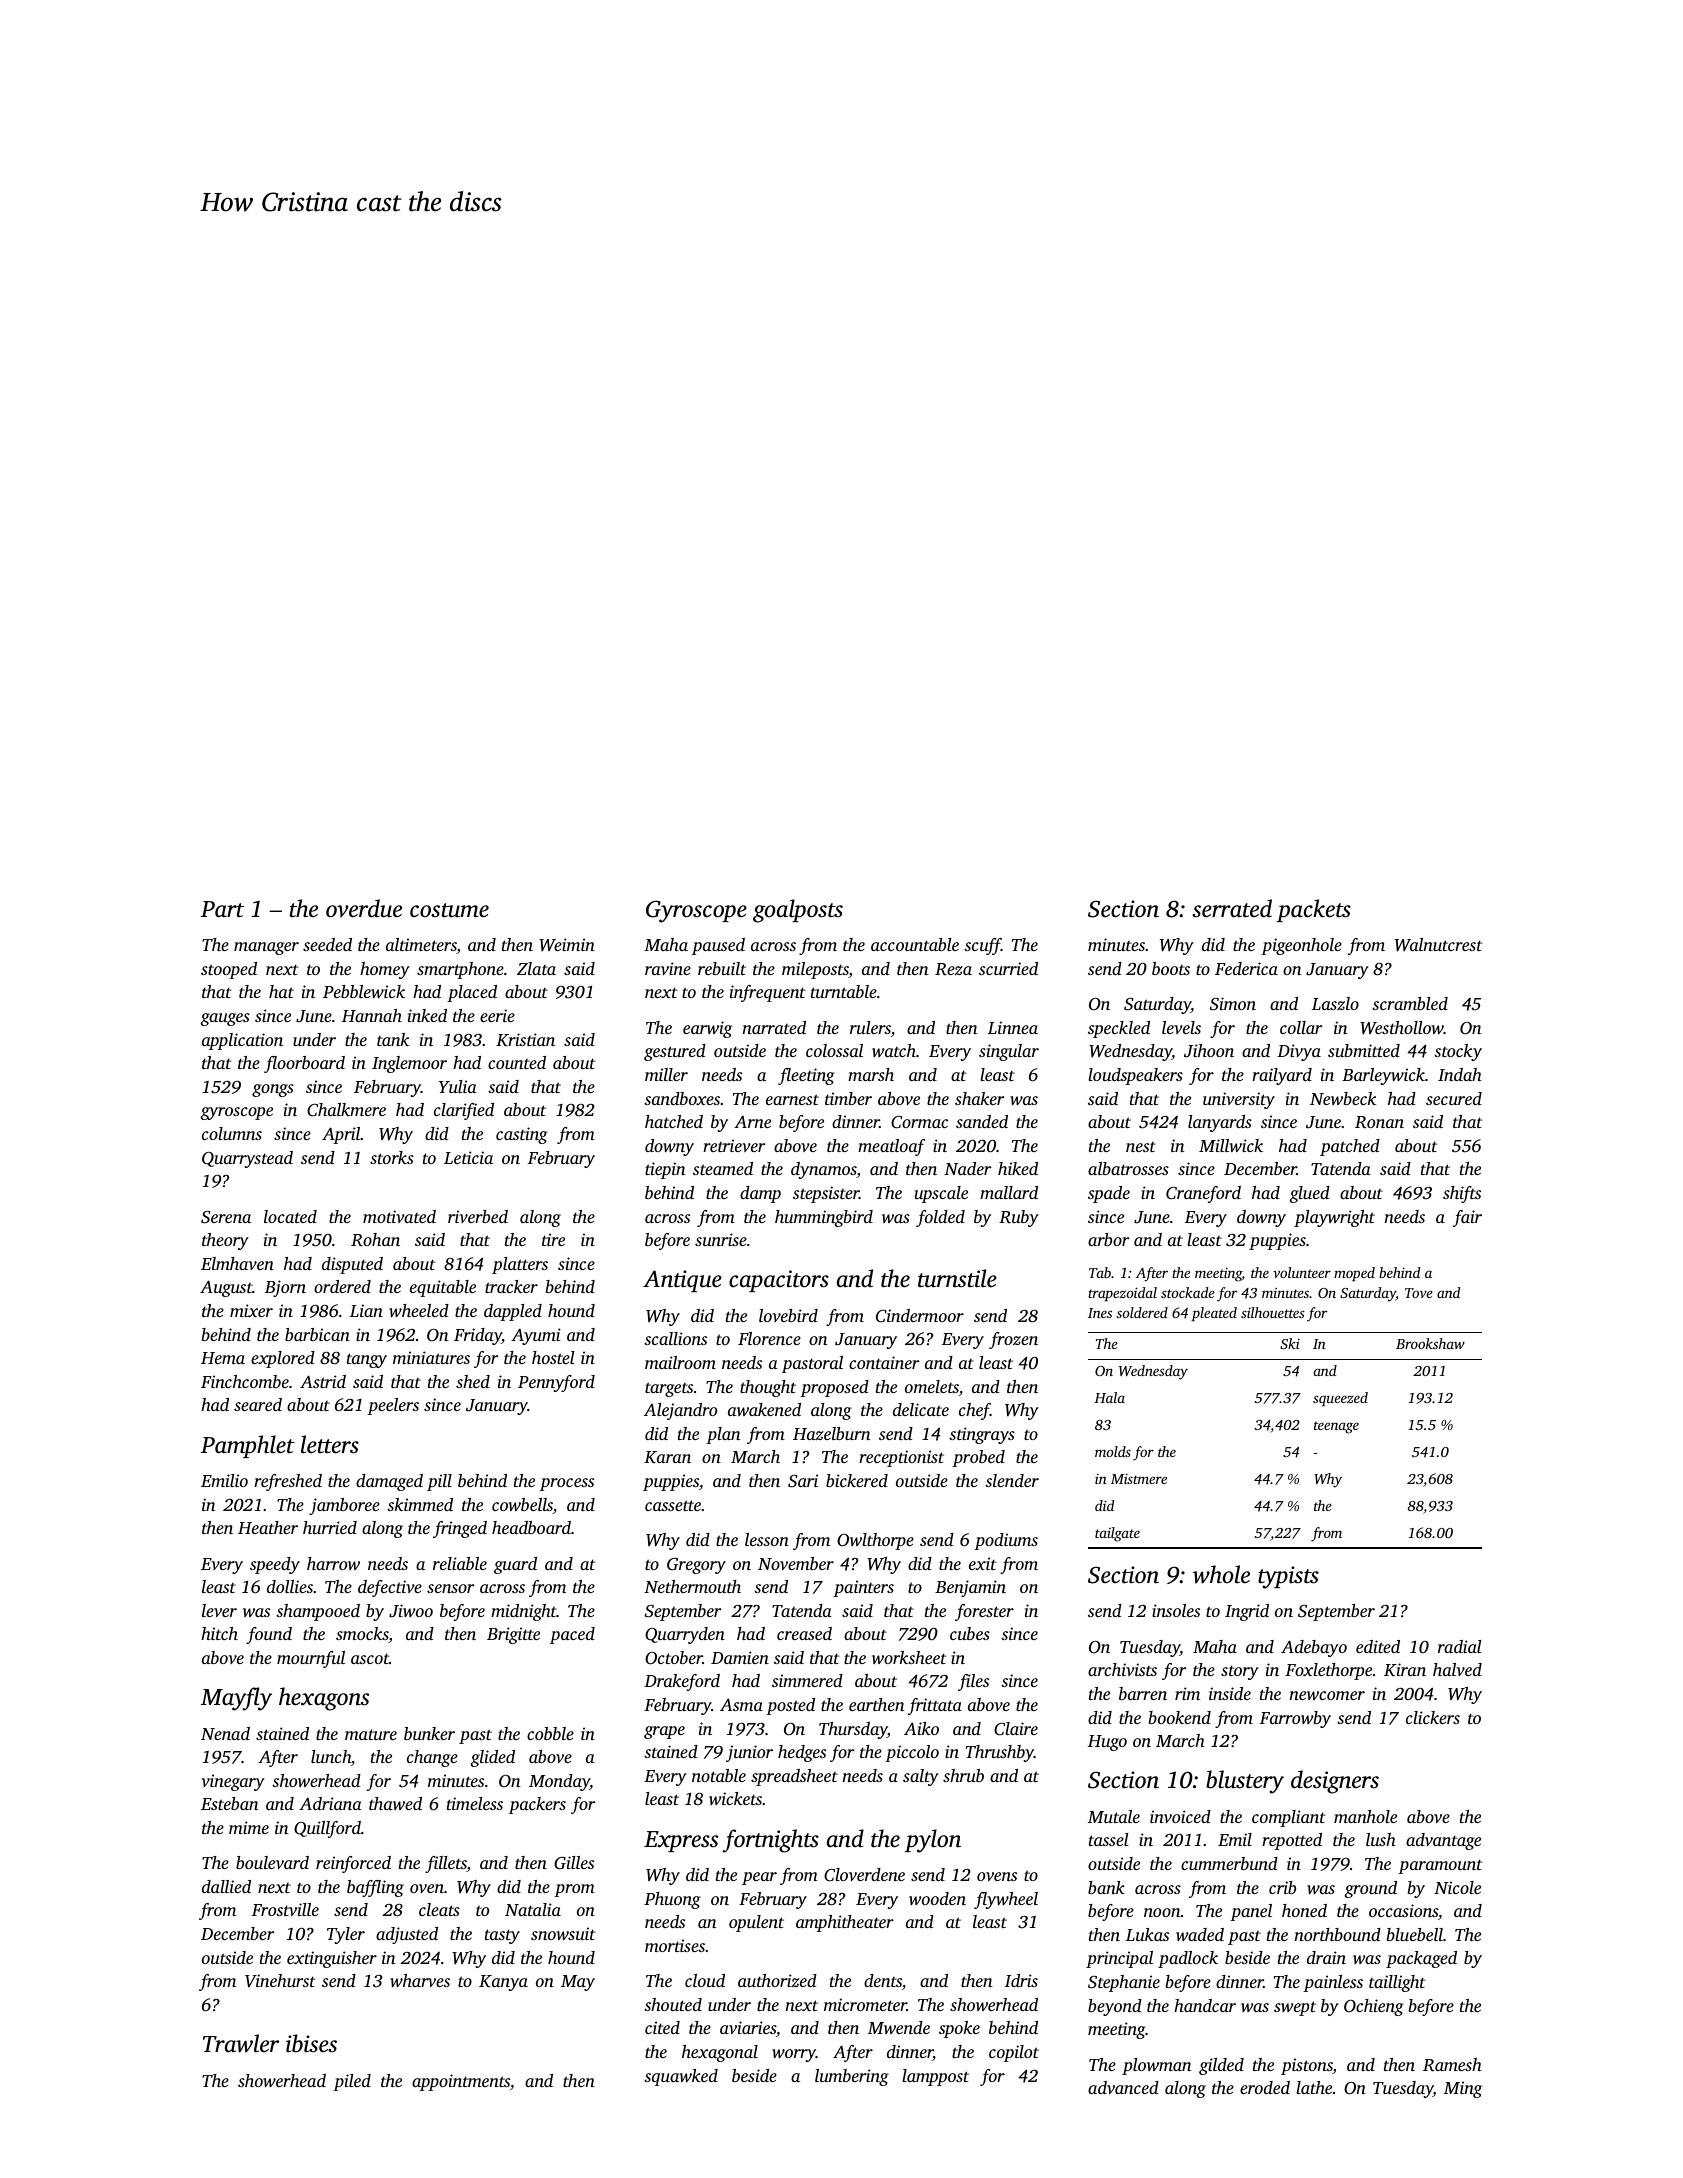 Image resolution: width=1683 pixels, height=2178 pixels. Describe the element at coordinates (275, 1565) in the screenshot. I see `speedy` at that location.
